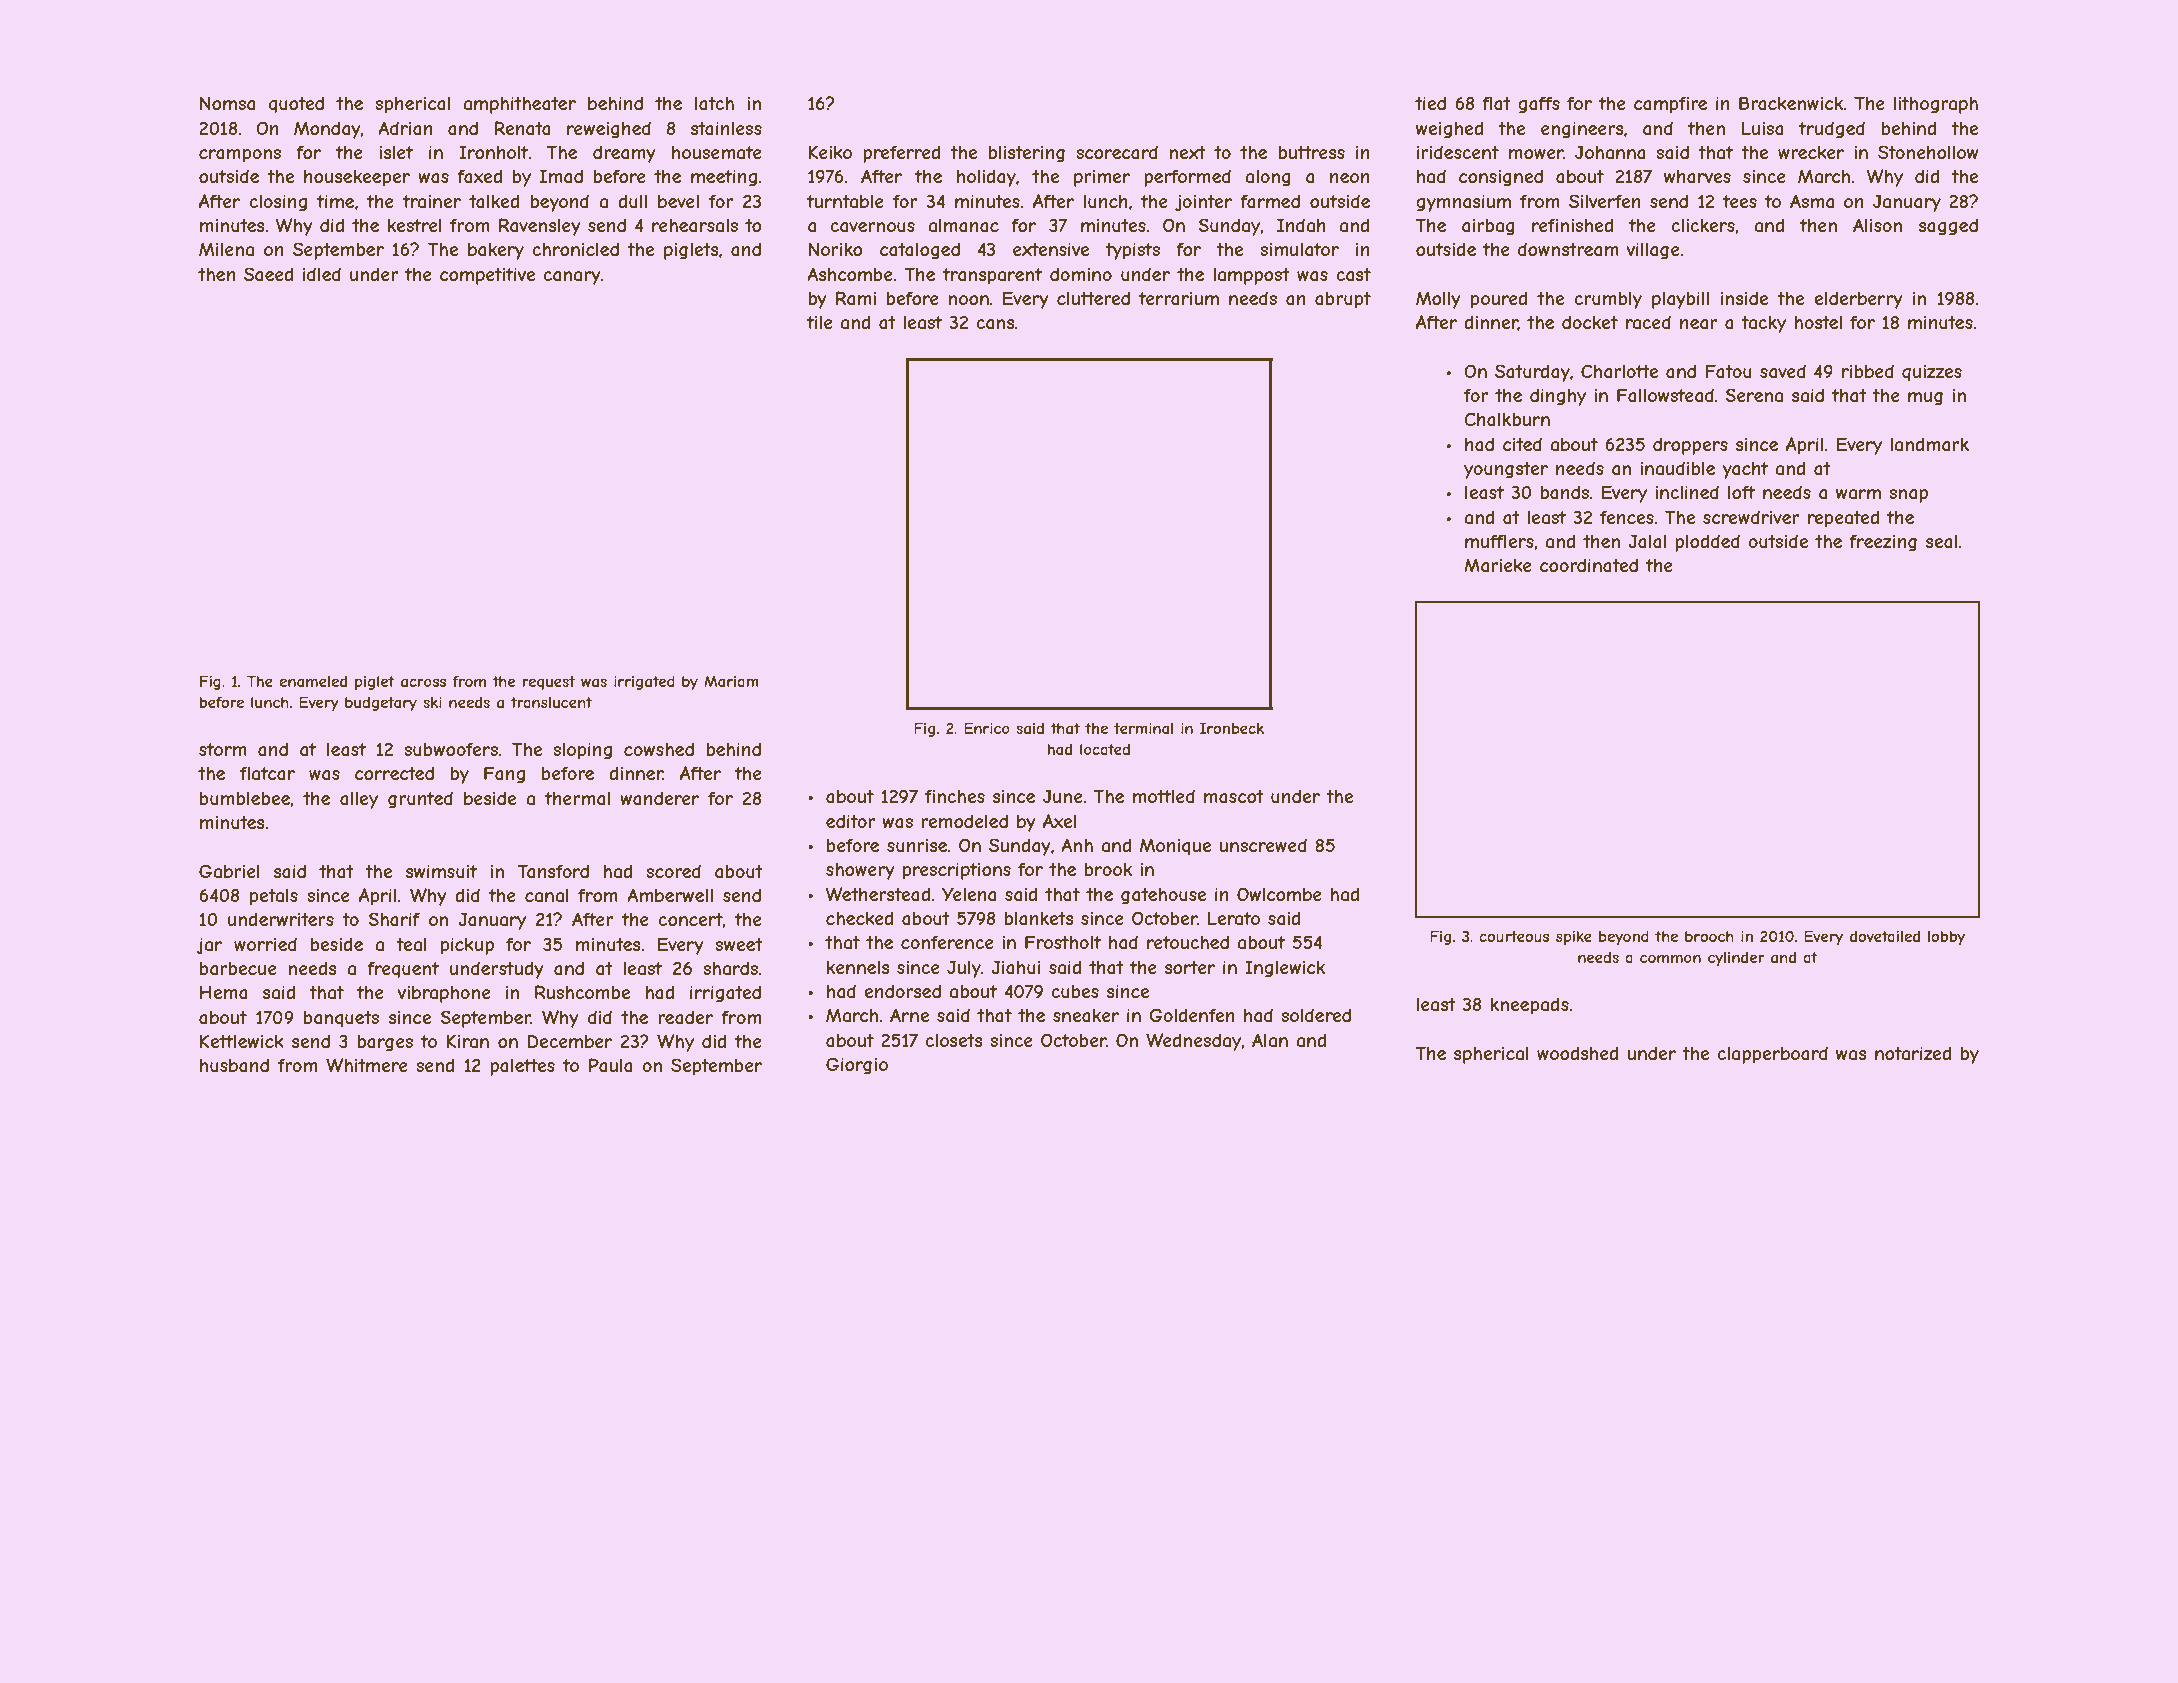 This document has width=2178, height=1683. Describe the element at coordinates (820, 322) in the document. I see `tile` at that location.
